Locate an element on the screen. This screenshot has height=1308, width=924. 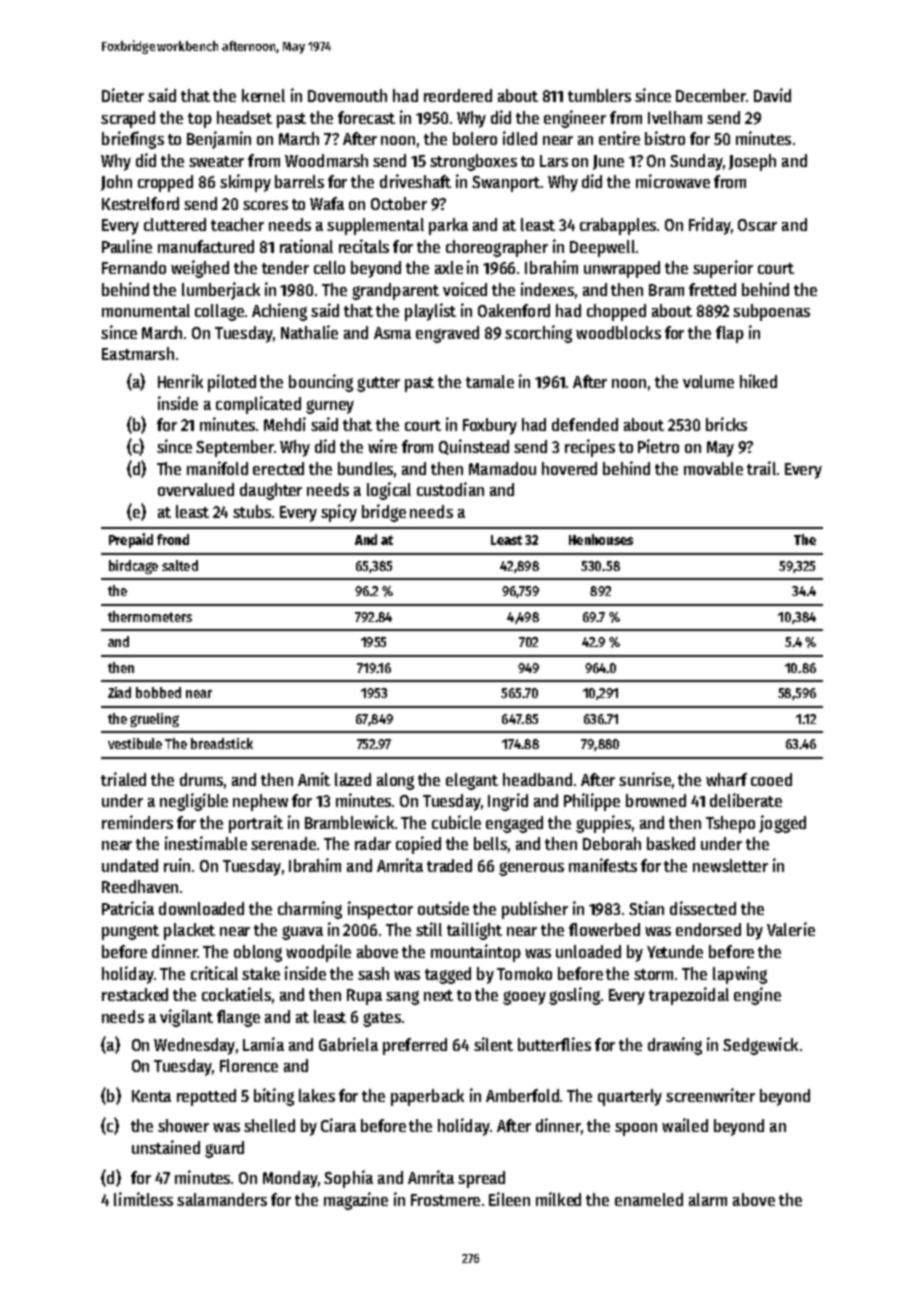
scores is located at coordinates (265, 205).
